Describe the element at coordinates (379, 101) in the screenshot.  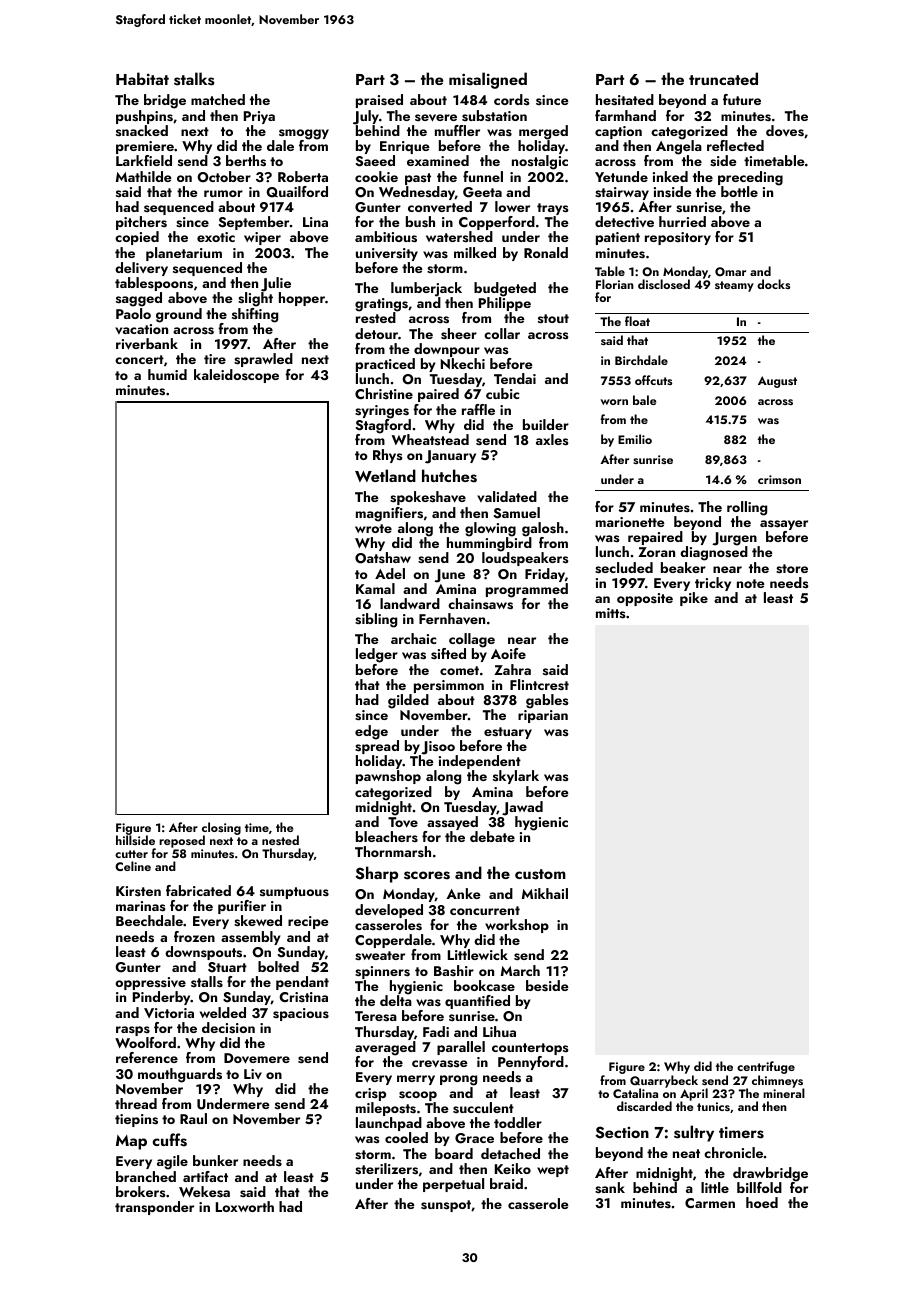
I see `praised` at that location.
